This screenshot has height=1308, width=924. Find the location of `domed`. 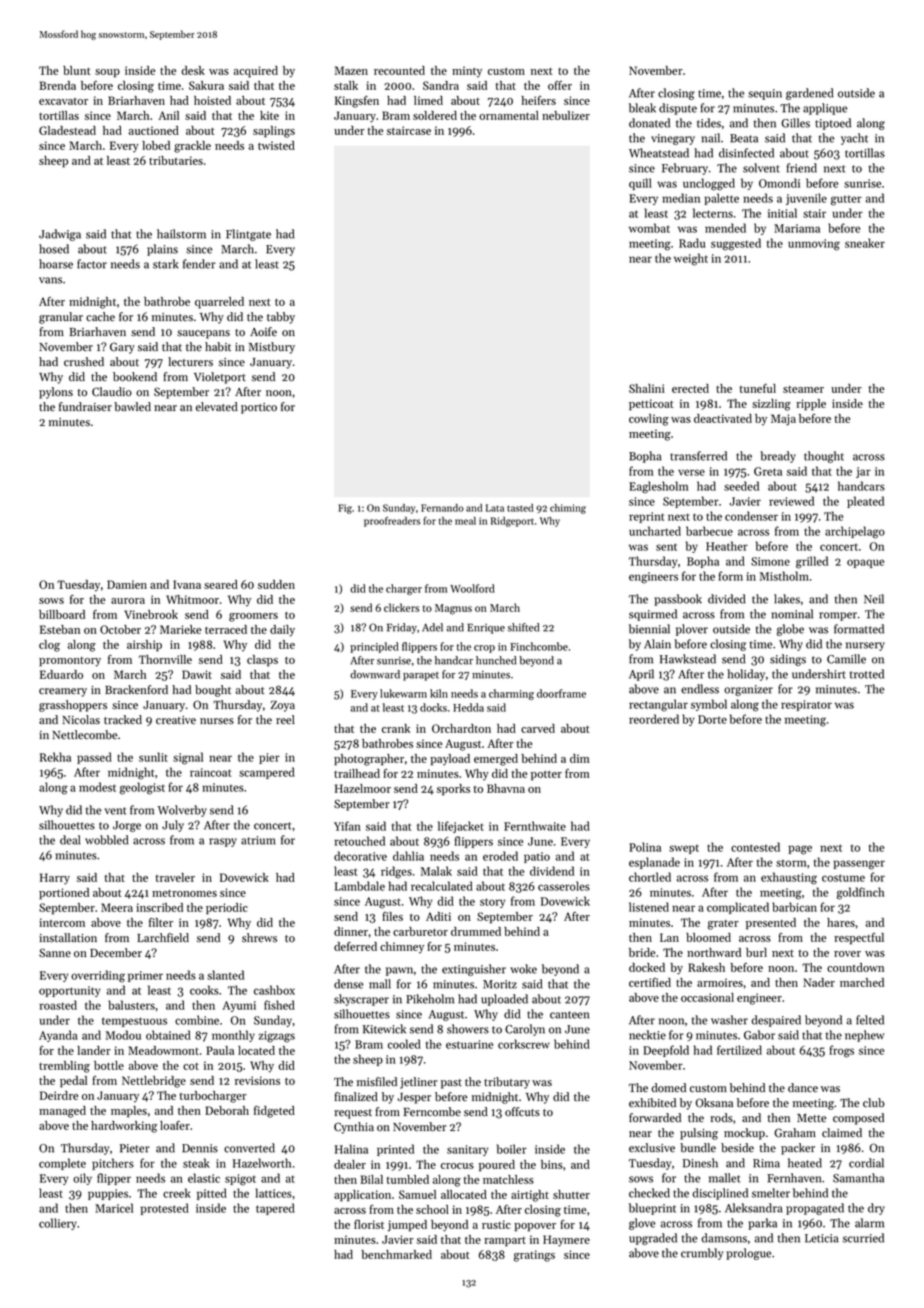

domed is located at coordinates (668, 1087).
